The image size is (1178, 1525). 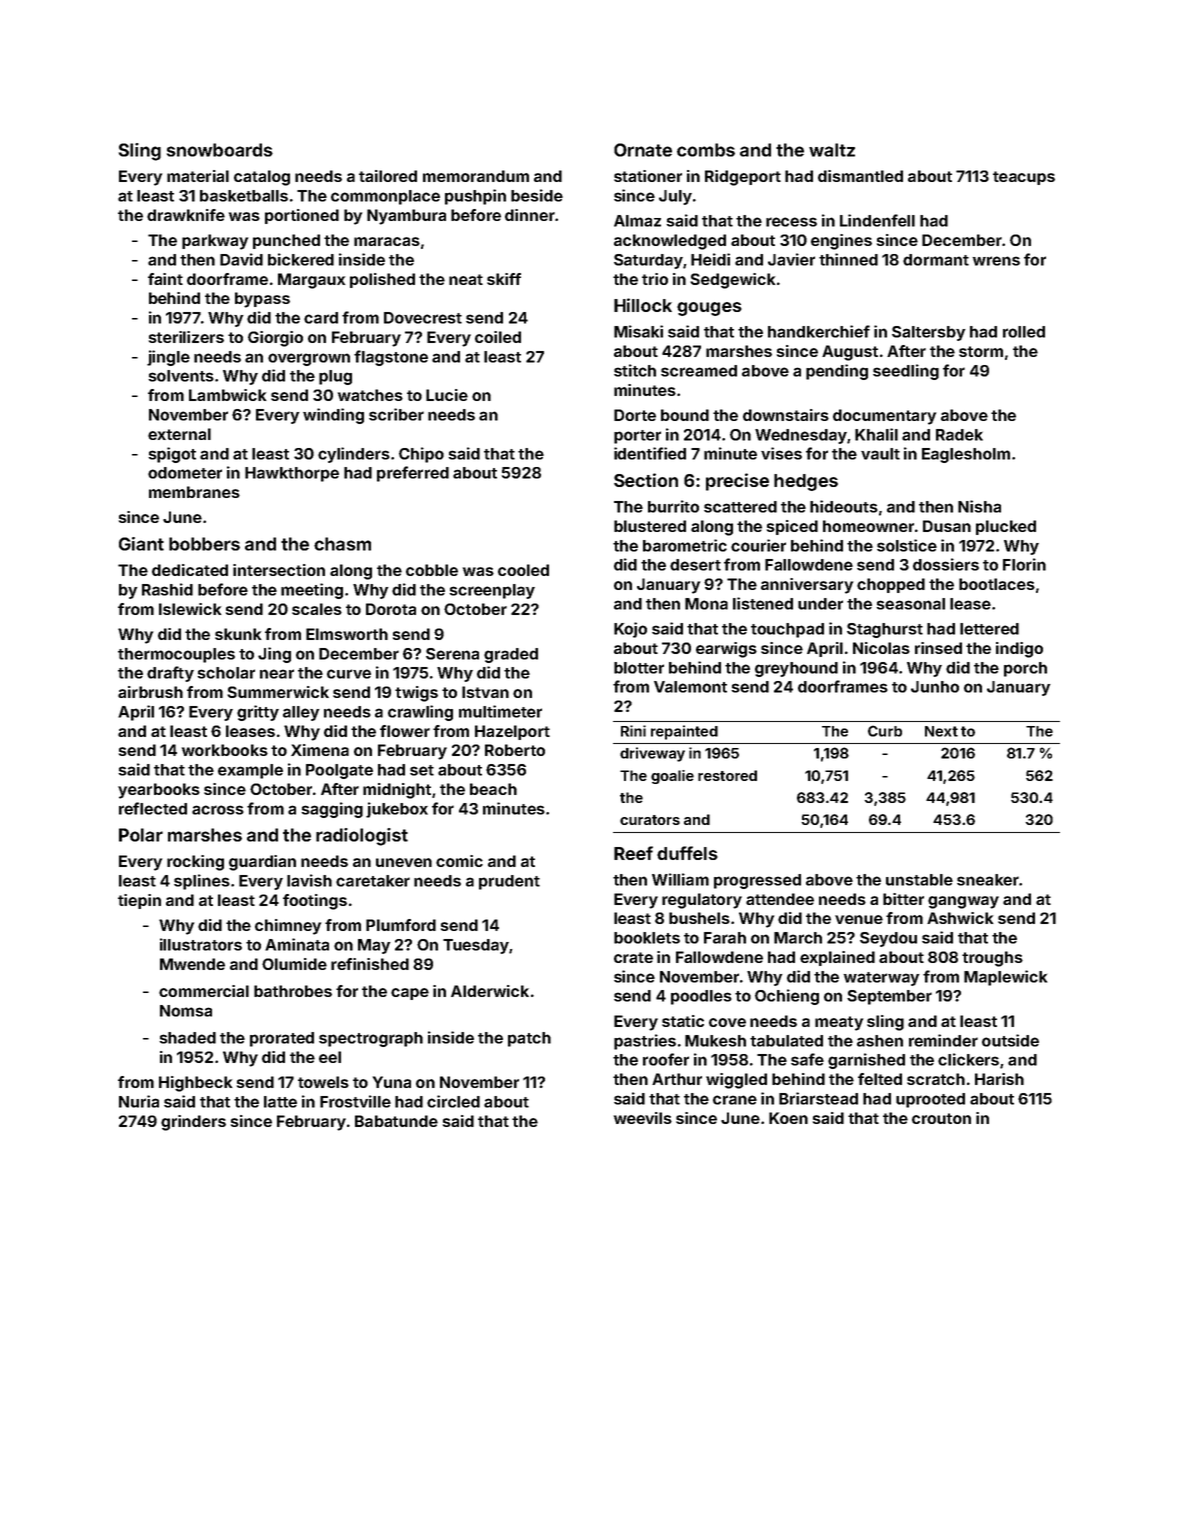 I want to click on pending, so click(x=837, y=372).
